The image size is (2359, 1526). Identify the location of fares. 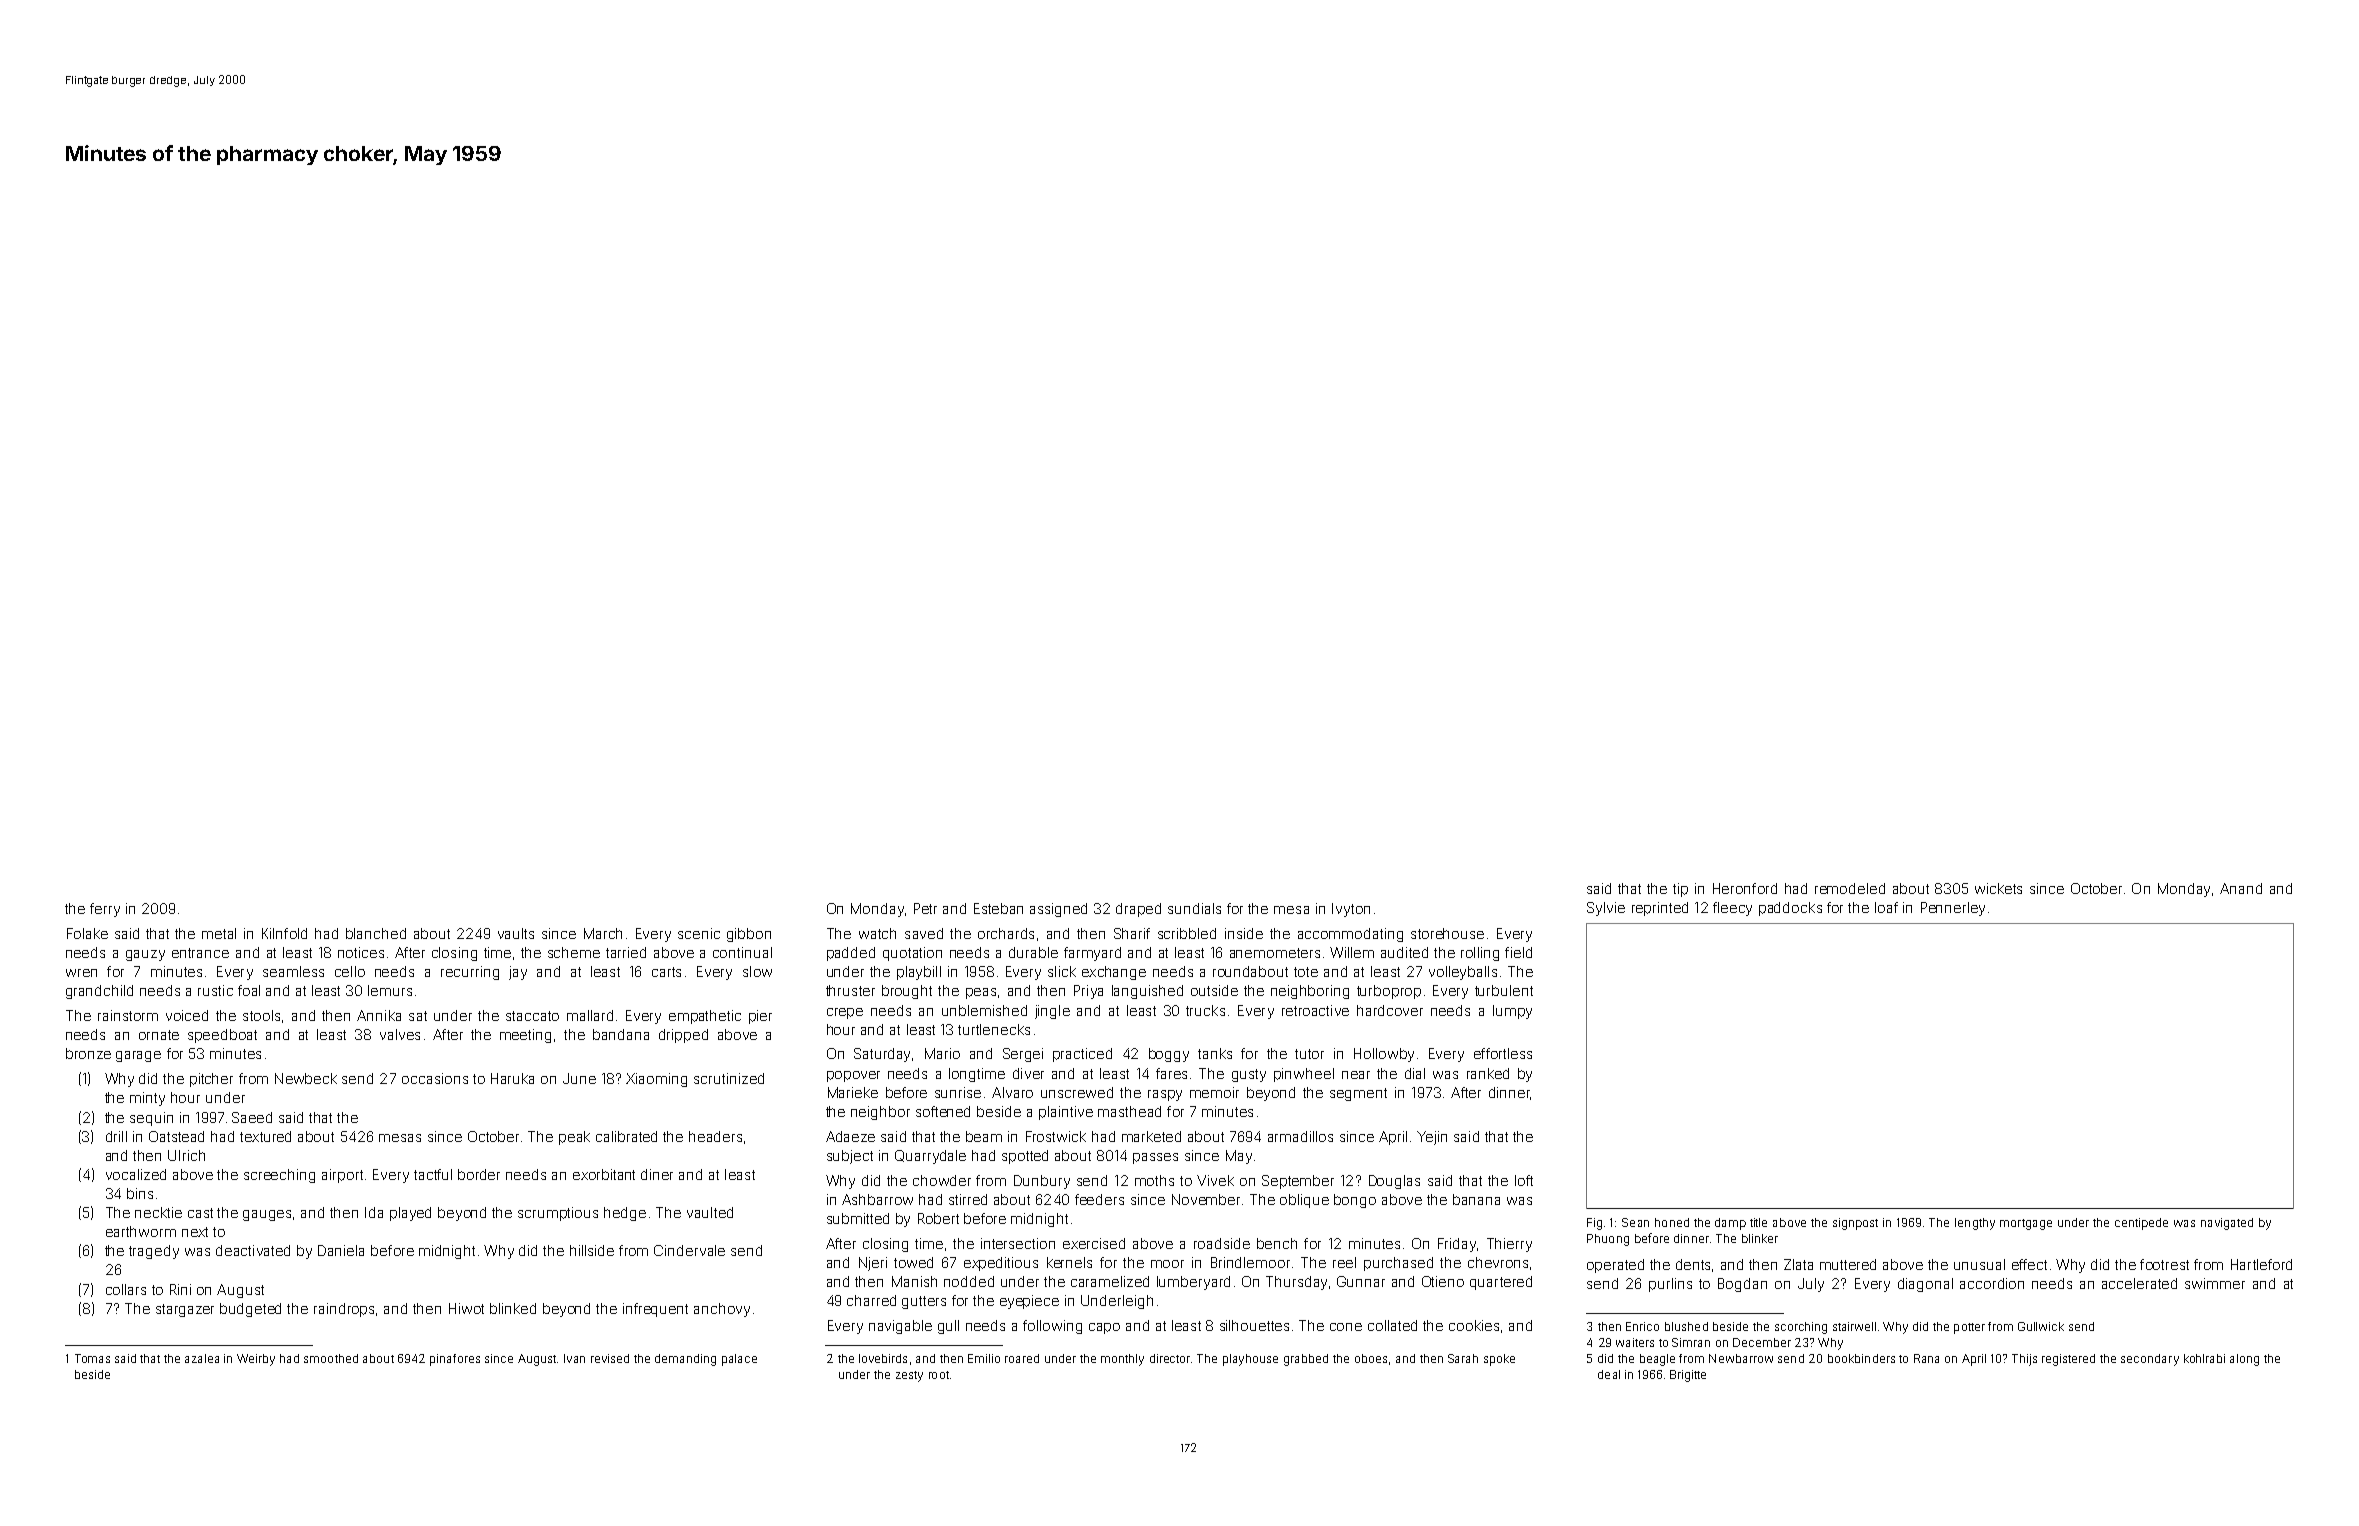
(1171, 1073).
